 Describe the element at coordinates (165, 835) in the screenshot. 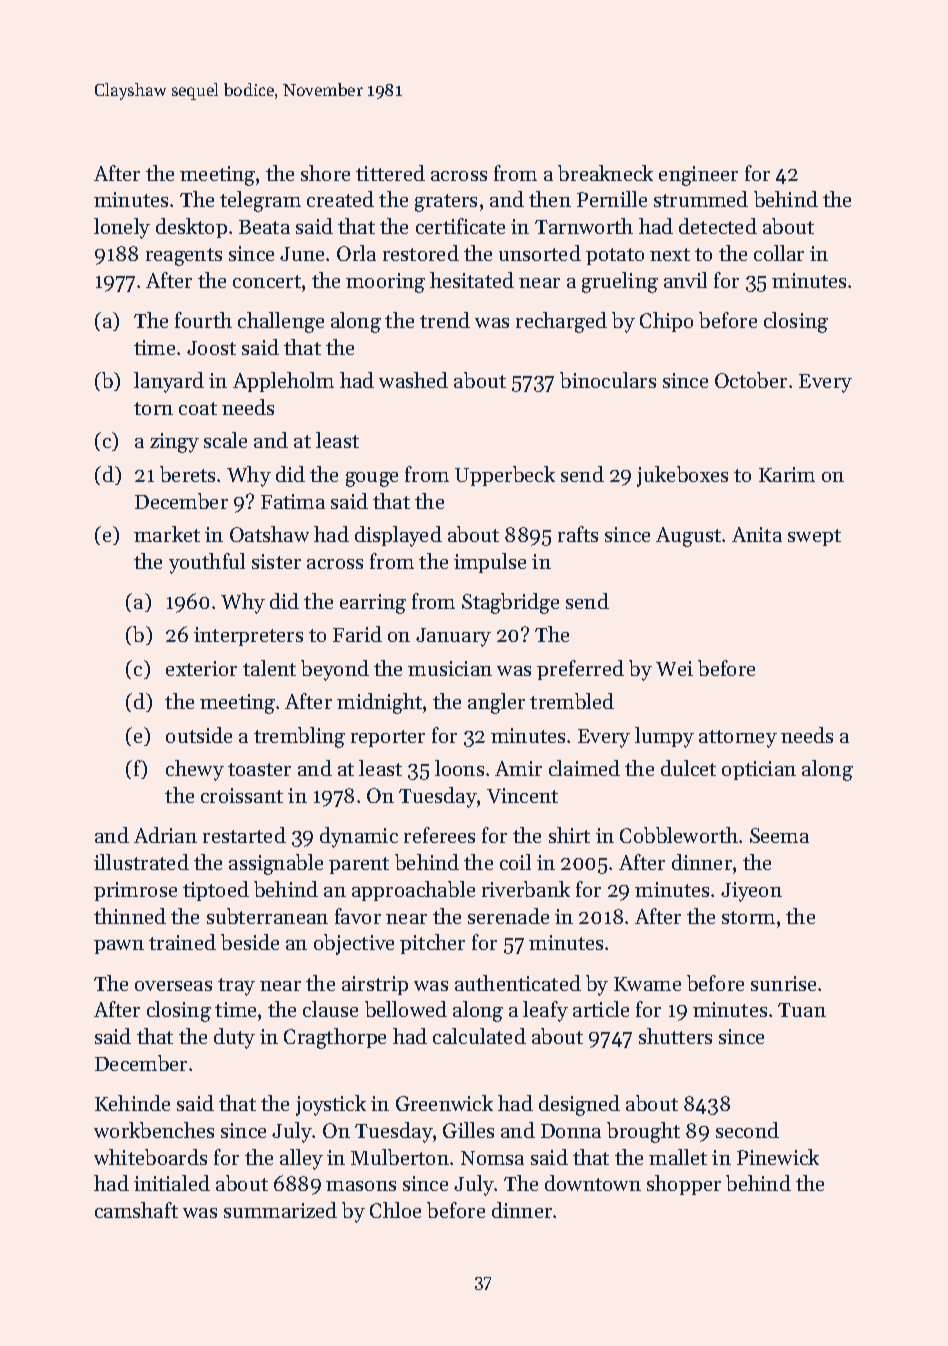

I see `Adrian` at that location.
